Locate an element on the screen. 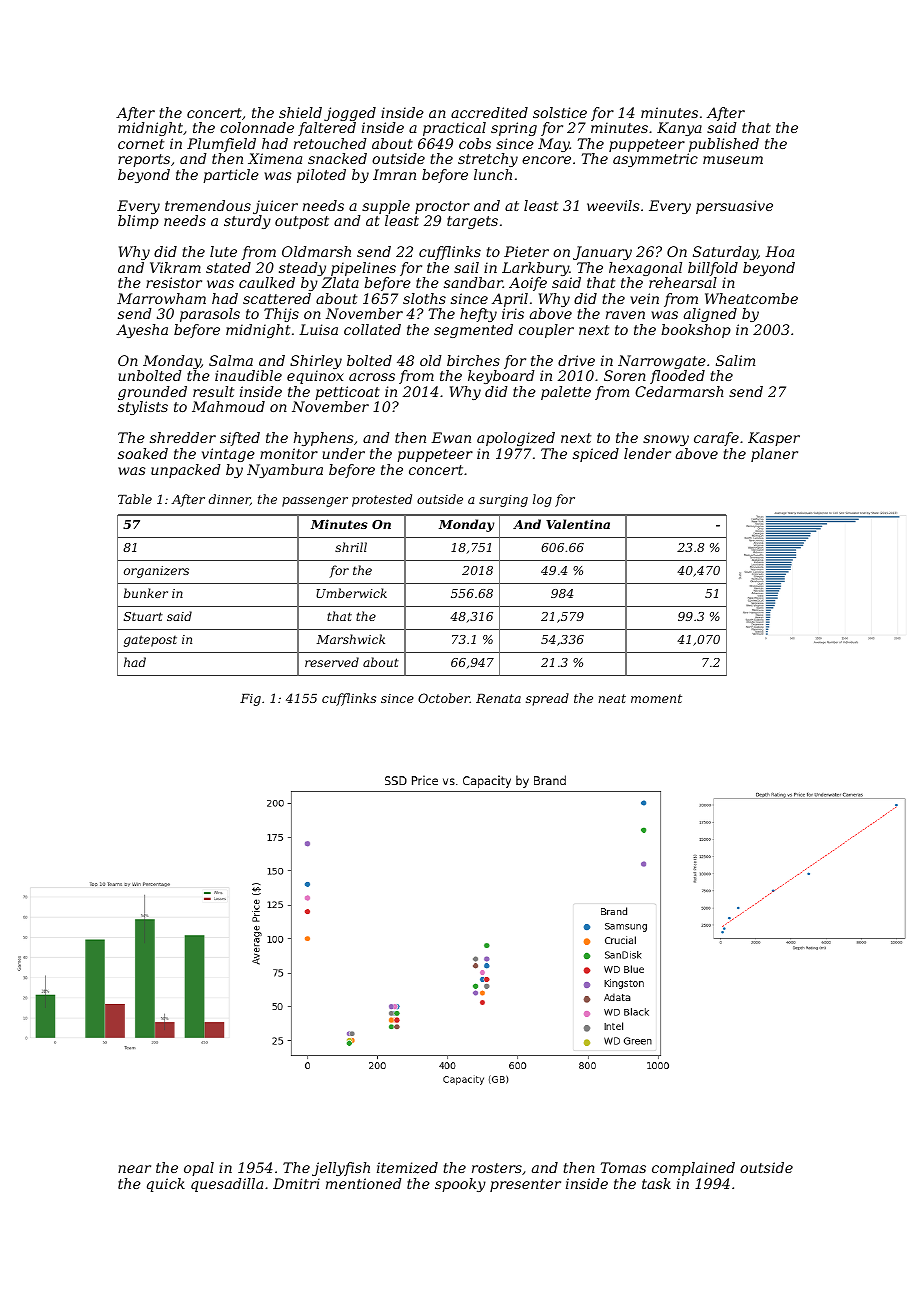 The image size is (924, 1308). opal is located at coordinates (199, 1169).
